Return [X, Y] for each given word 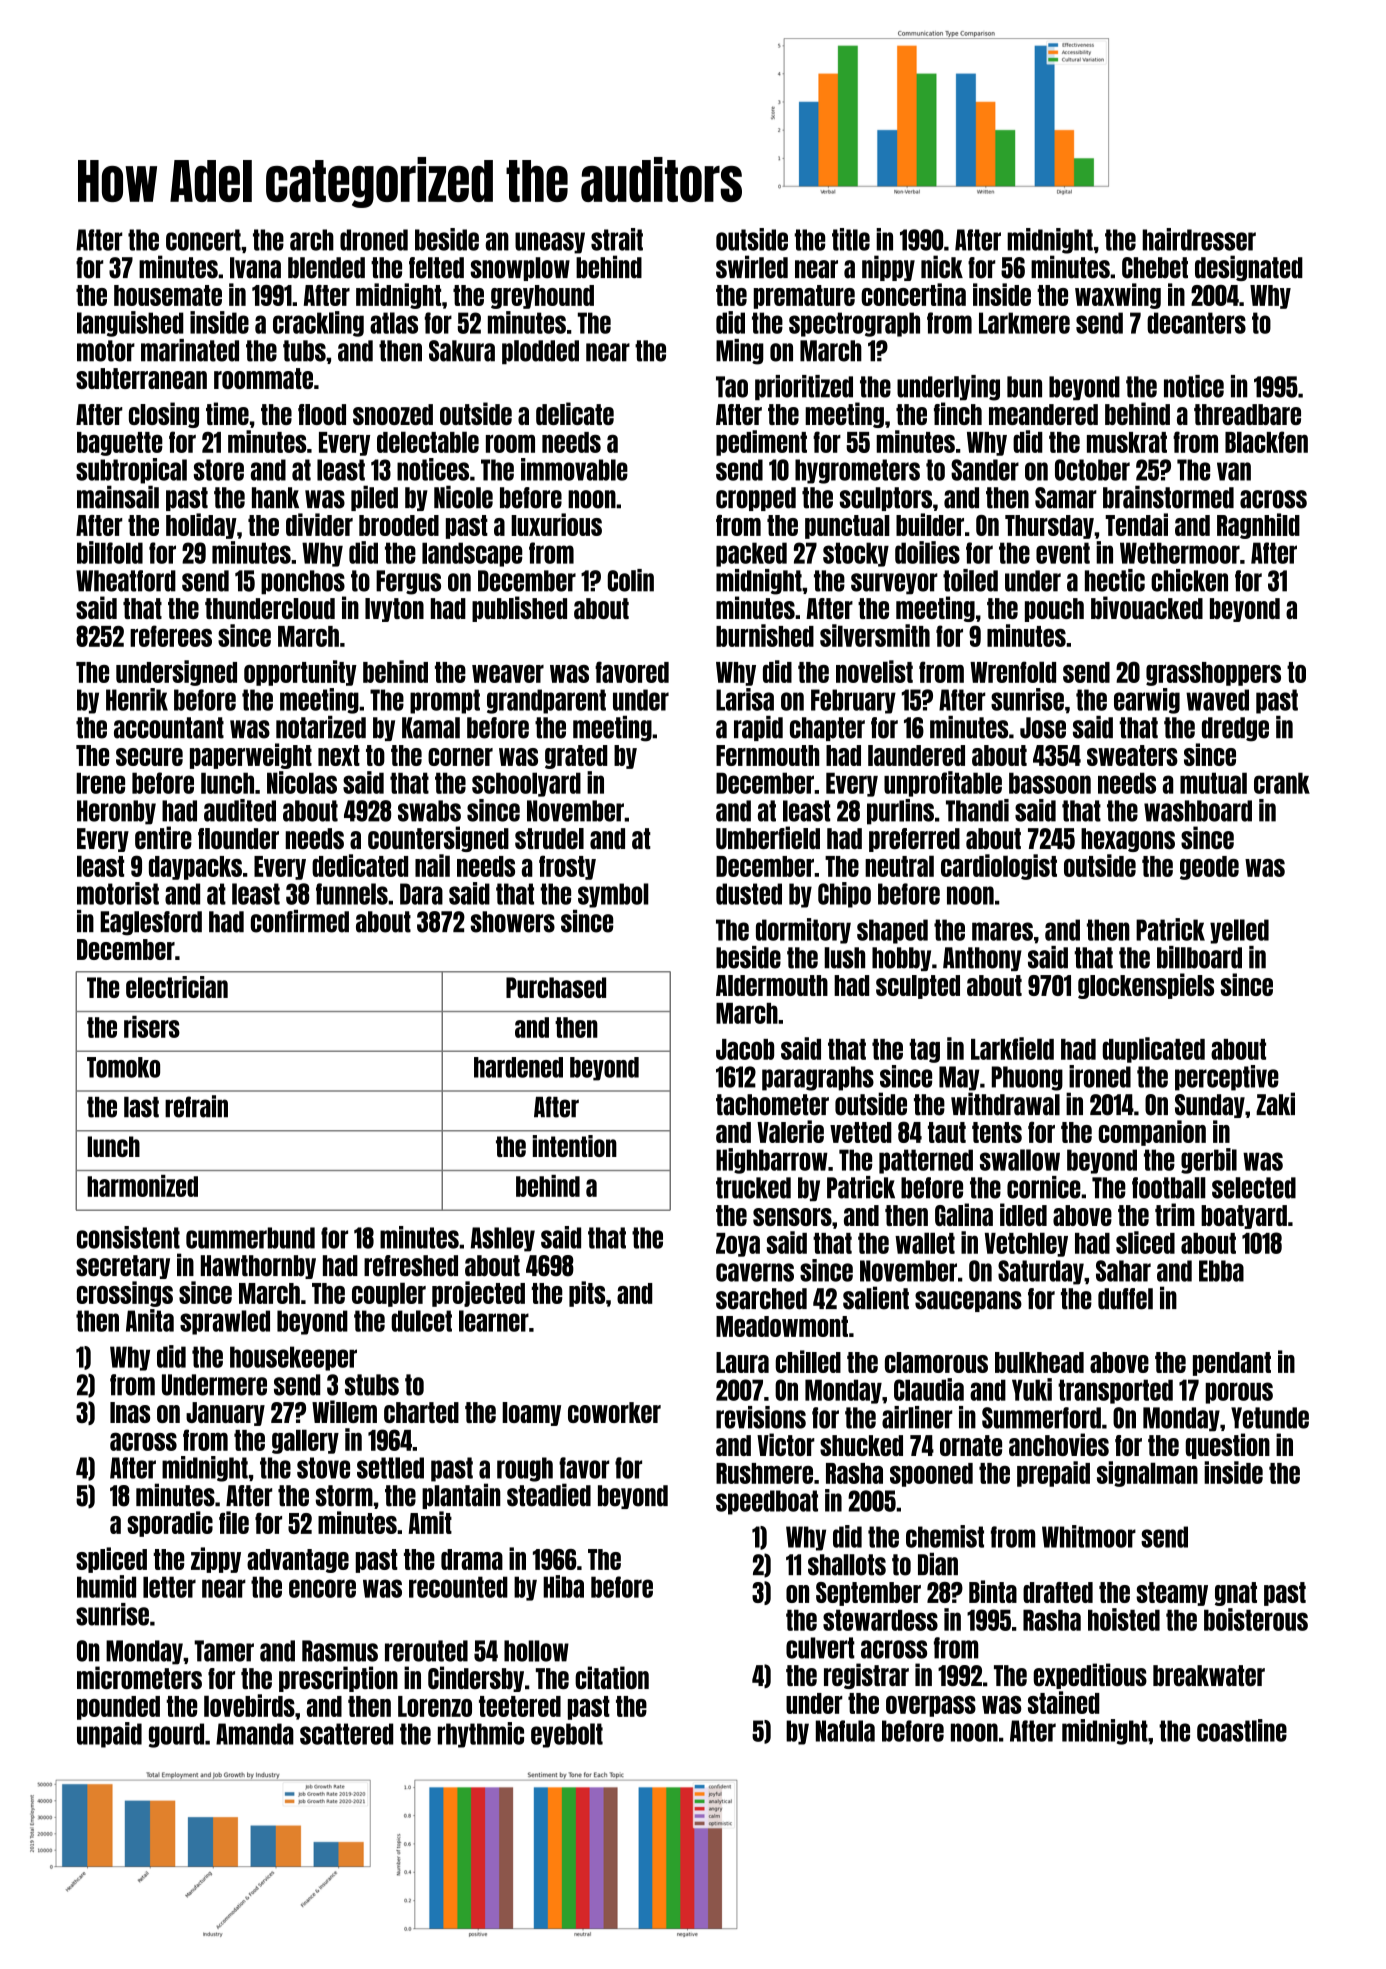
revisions [761, 1417]
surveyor [894, 584]
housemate [168, 295]
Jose [1043, 728]
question [1228, 1446]
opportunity [300, 673]
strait [617, 239]
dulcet [421, 1321]
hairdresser [1199, 239]
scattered [346, 1734]
